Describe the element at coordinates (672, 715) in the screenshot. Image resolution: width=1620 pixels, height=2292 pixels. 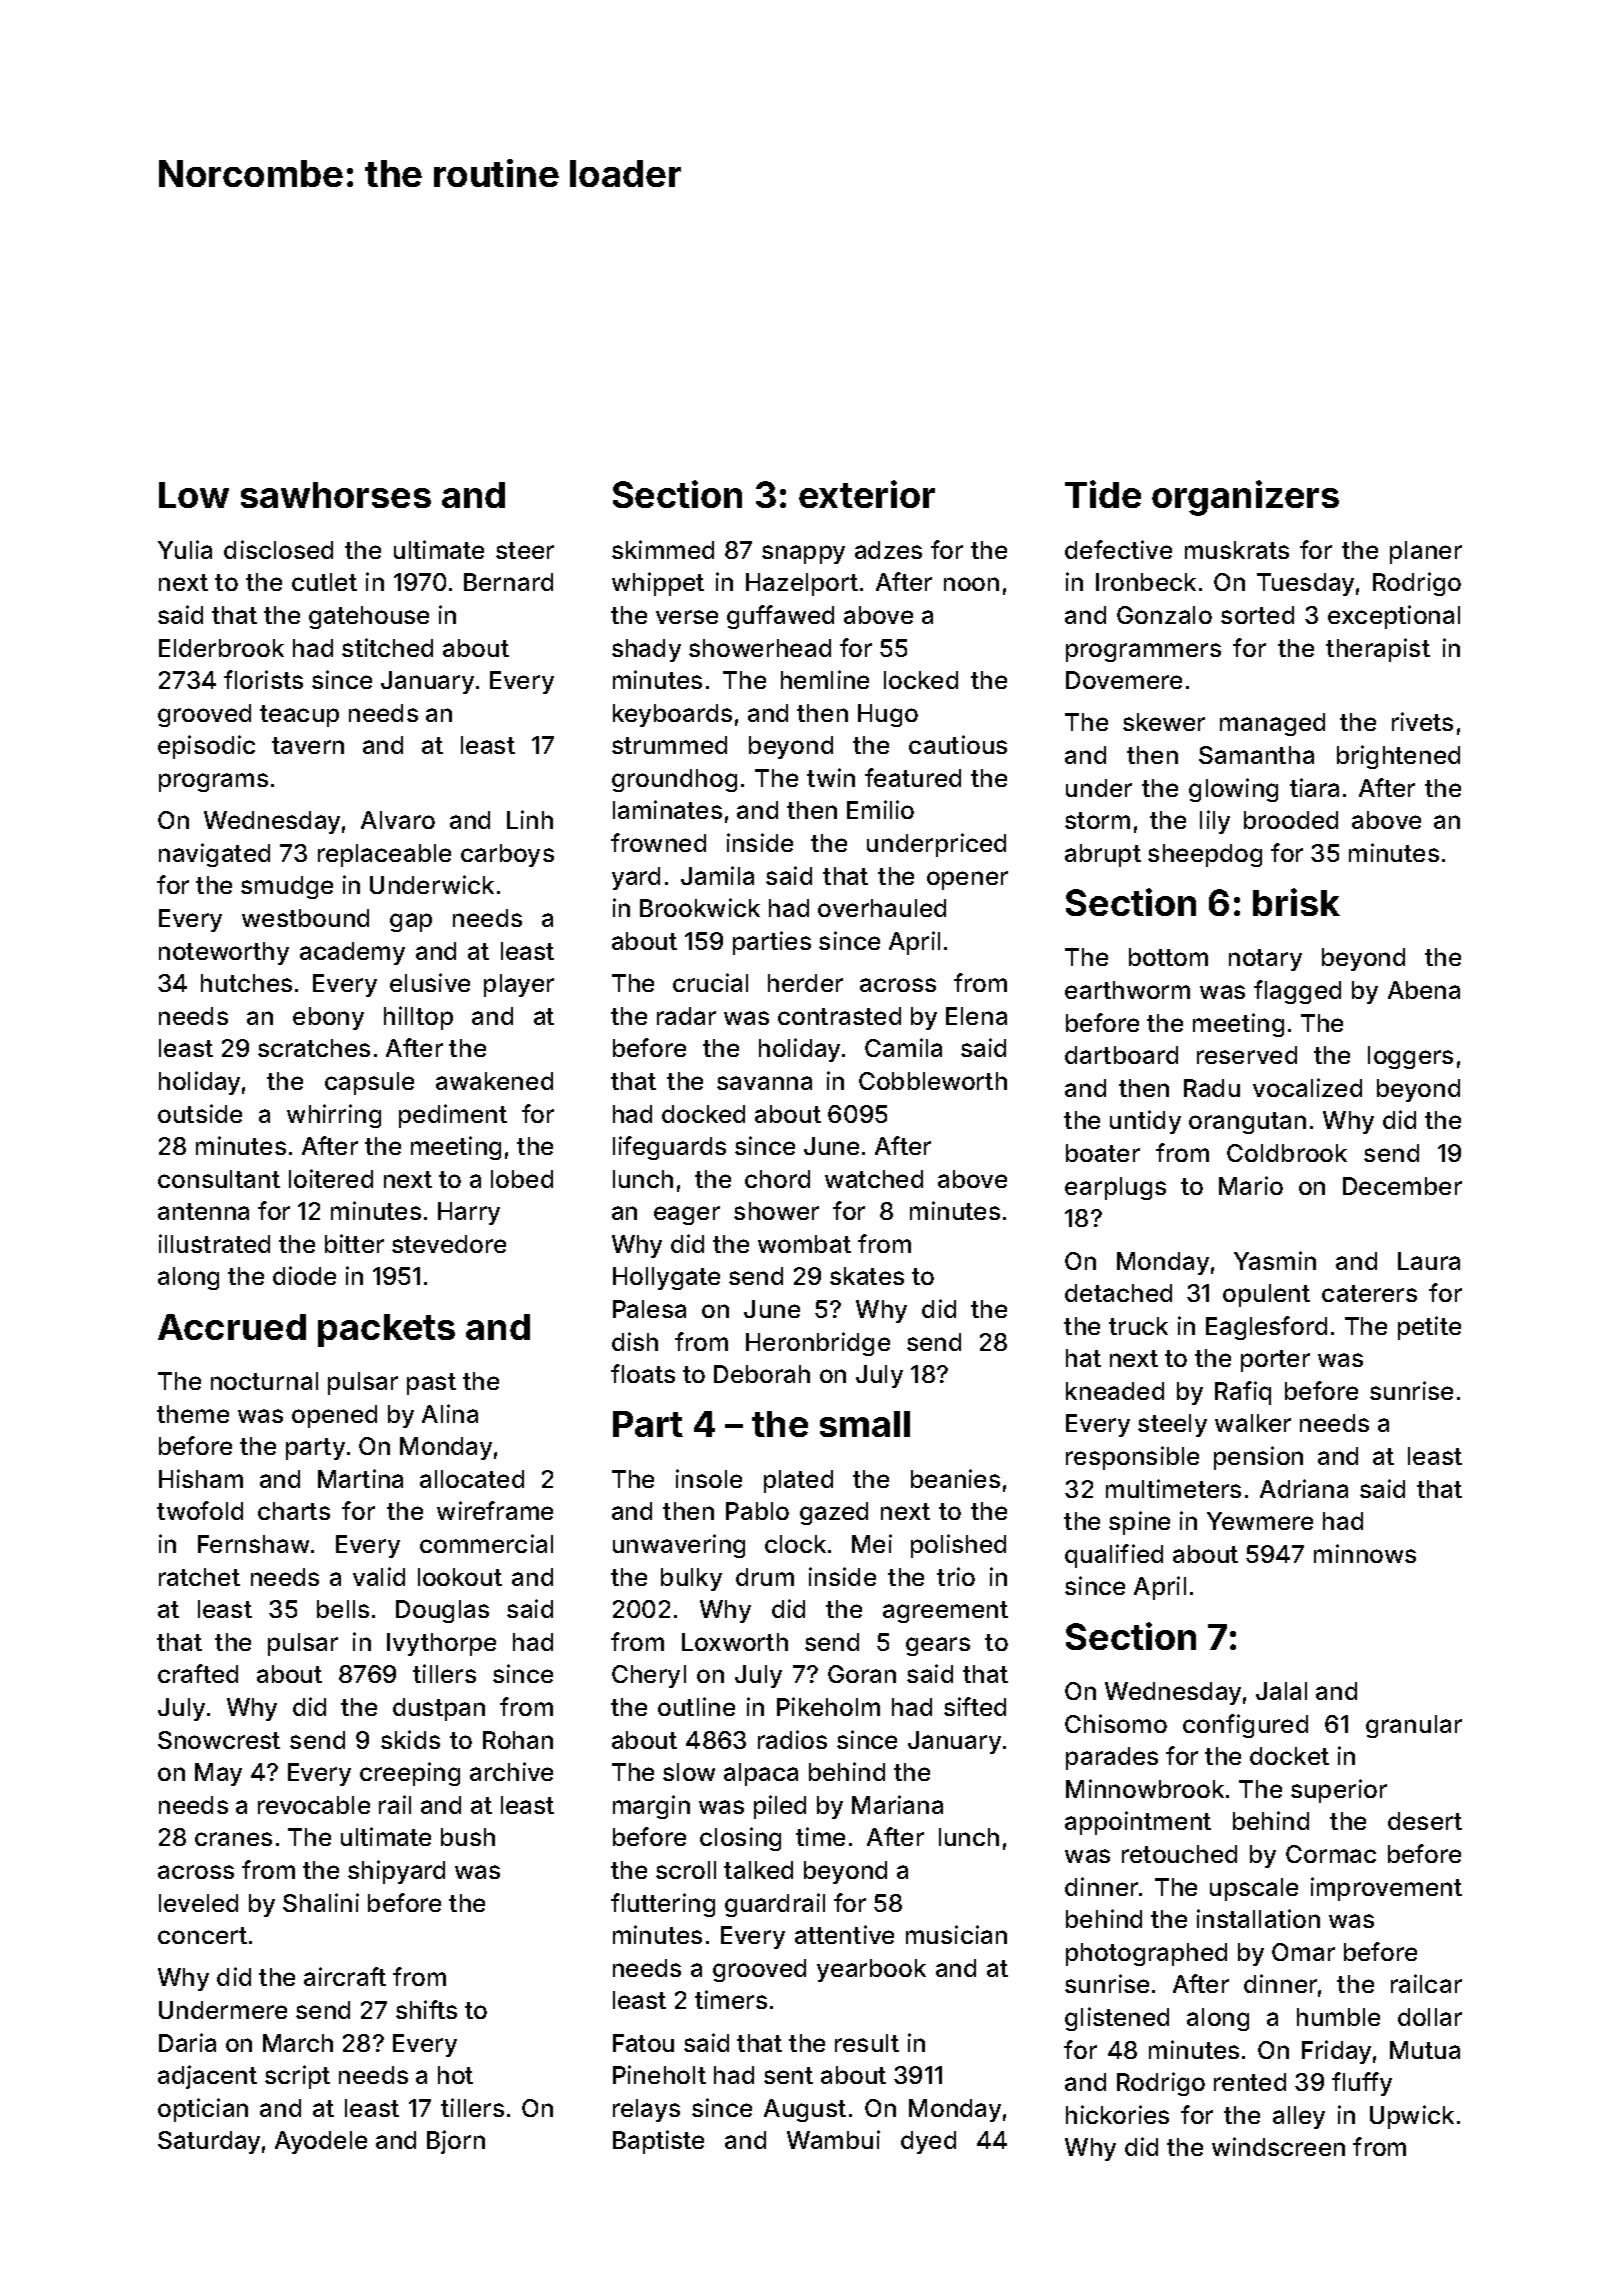
I see `keyboards` at that location.
